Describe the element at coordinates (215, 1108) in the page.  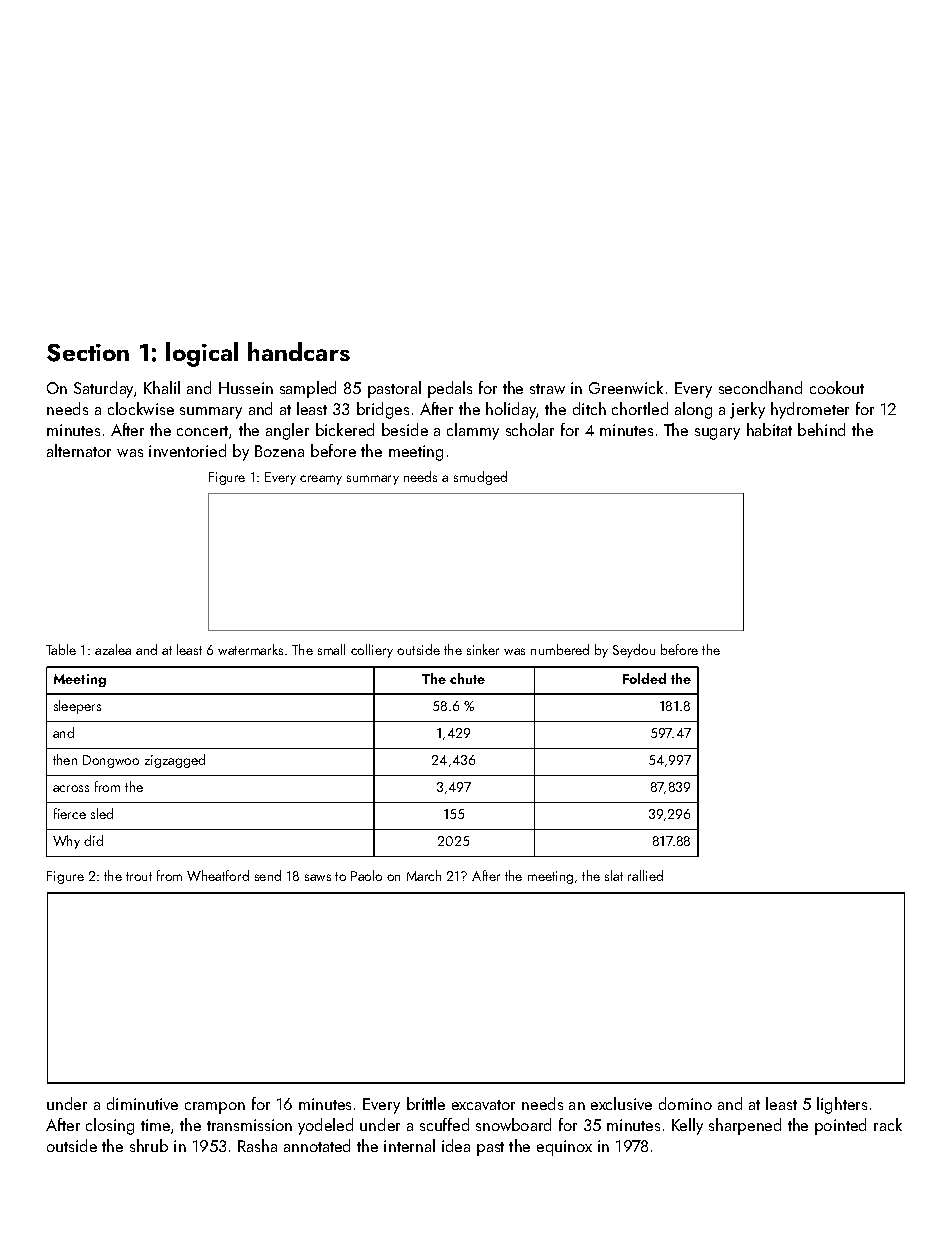
I see `crampon` at that location.
